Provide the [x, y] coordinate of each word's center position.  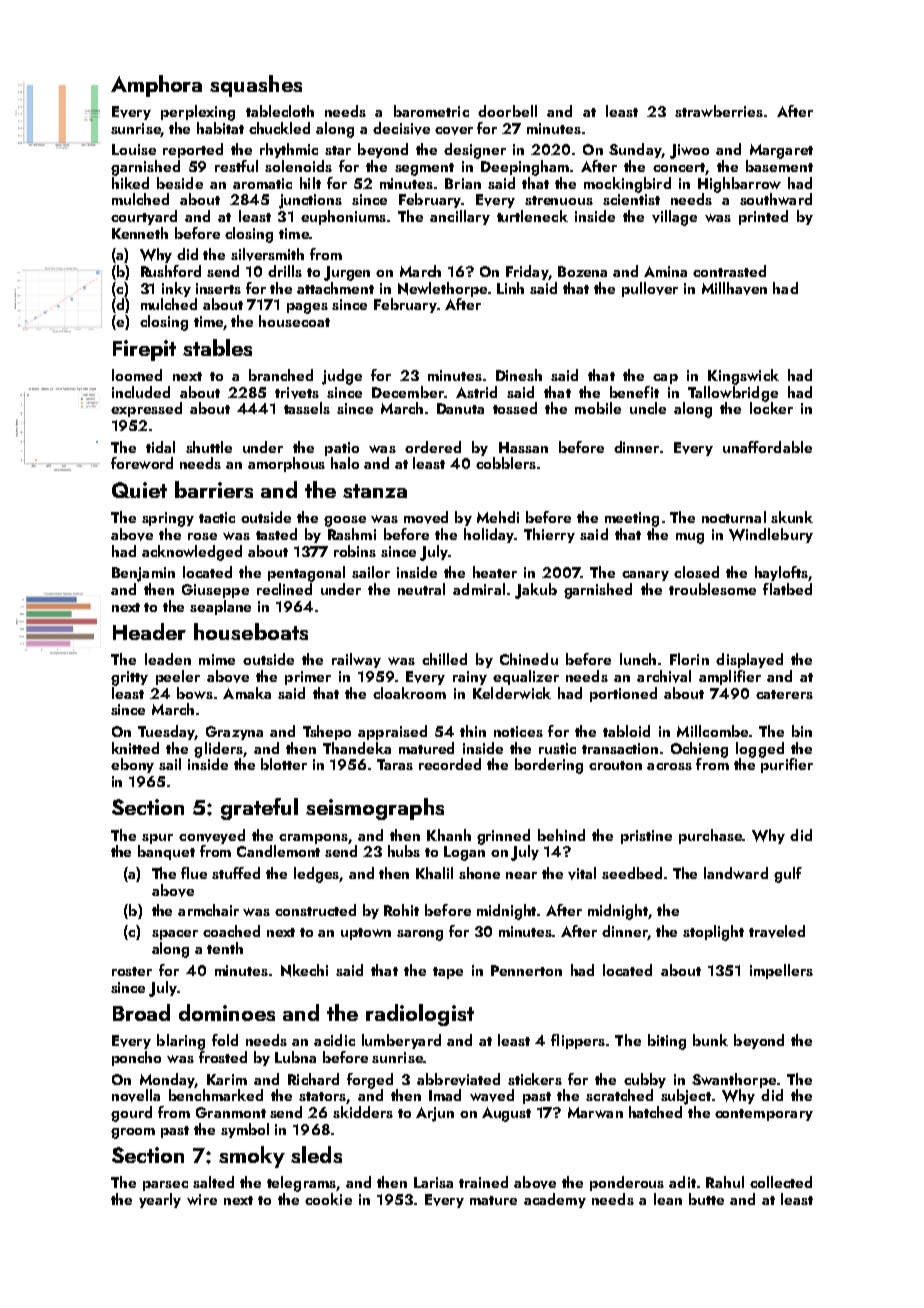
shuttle [209, 447]
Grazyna [234, 733]
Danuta [460, 408]
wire [202, 1199]
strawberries [719, 111]
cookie [328, 1199]
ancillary [460, 217]
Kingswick [743, 377]
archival [664, 676]
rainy [470, 678]
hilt [310, 183]
